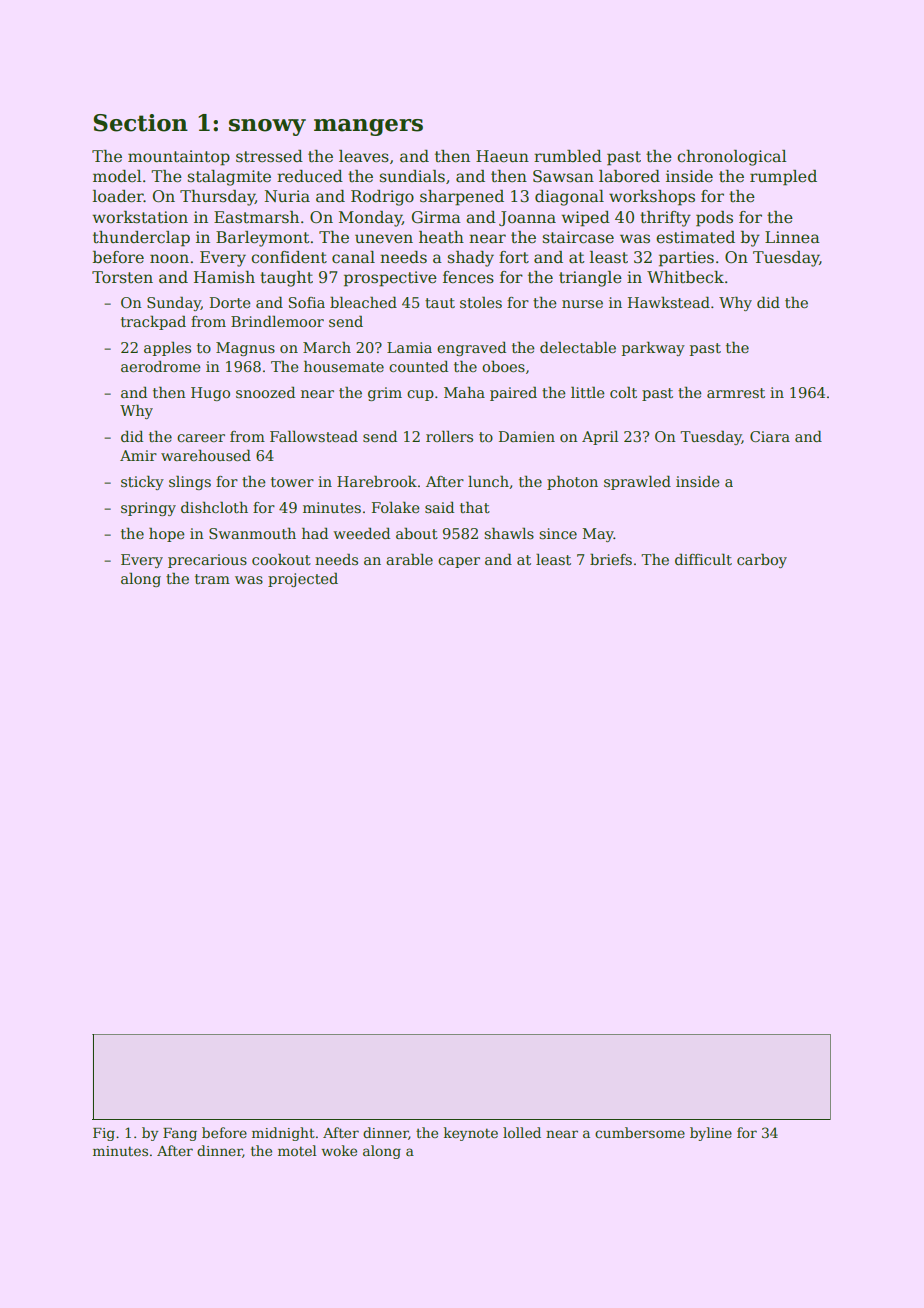  Describe the element at coordinates (104, 1134) in the document. I see `Fig` at that location.
